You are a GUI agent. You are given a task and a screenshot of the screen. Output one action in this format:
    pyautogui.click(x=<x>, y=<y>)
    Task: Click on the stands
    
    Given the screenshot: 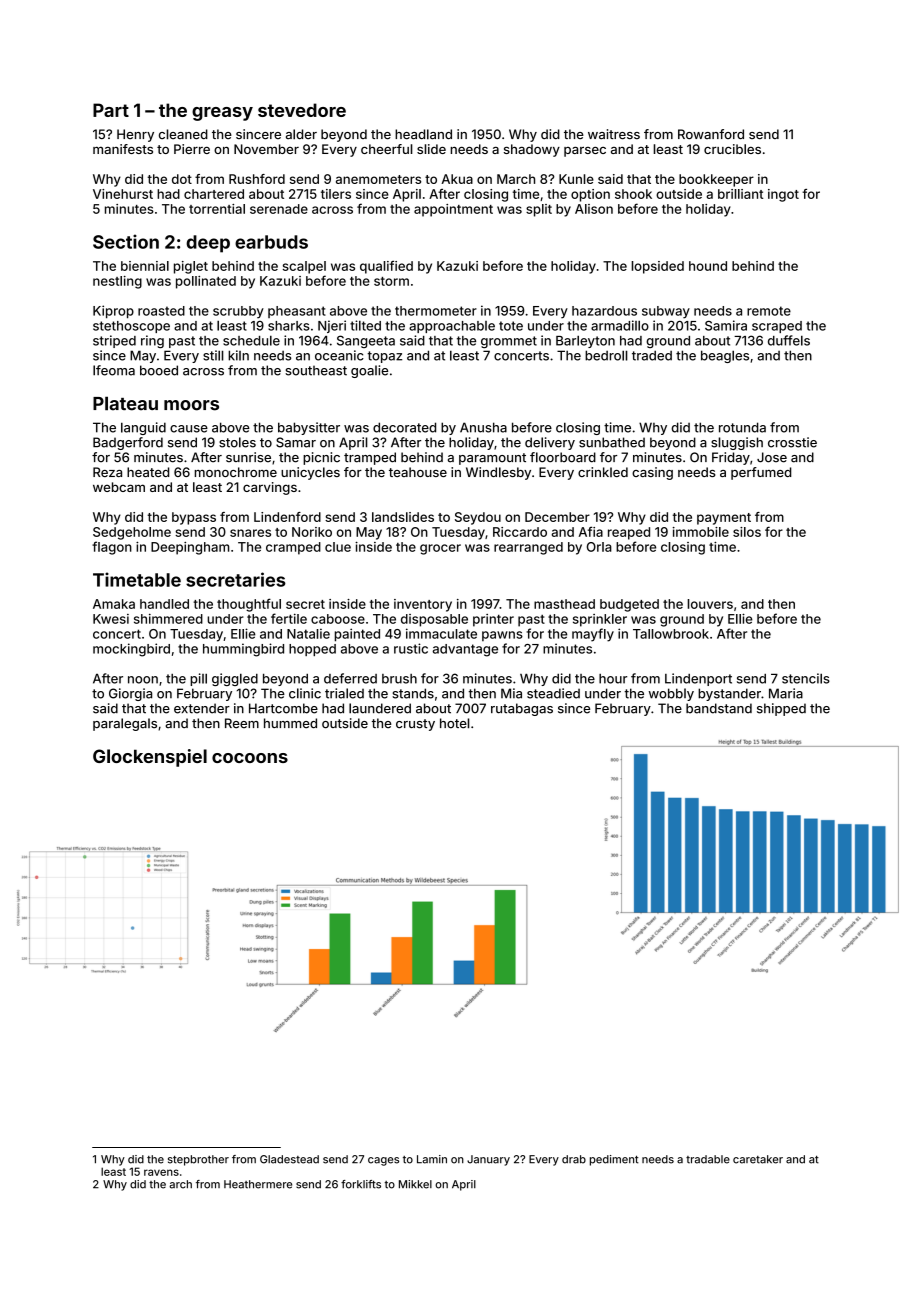 What is the action you would take?
    pyautogui.click(x=413, y=693)
